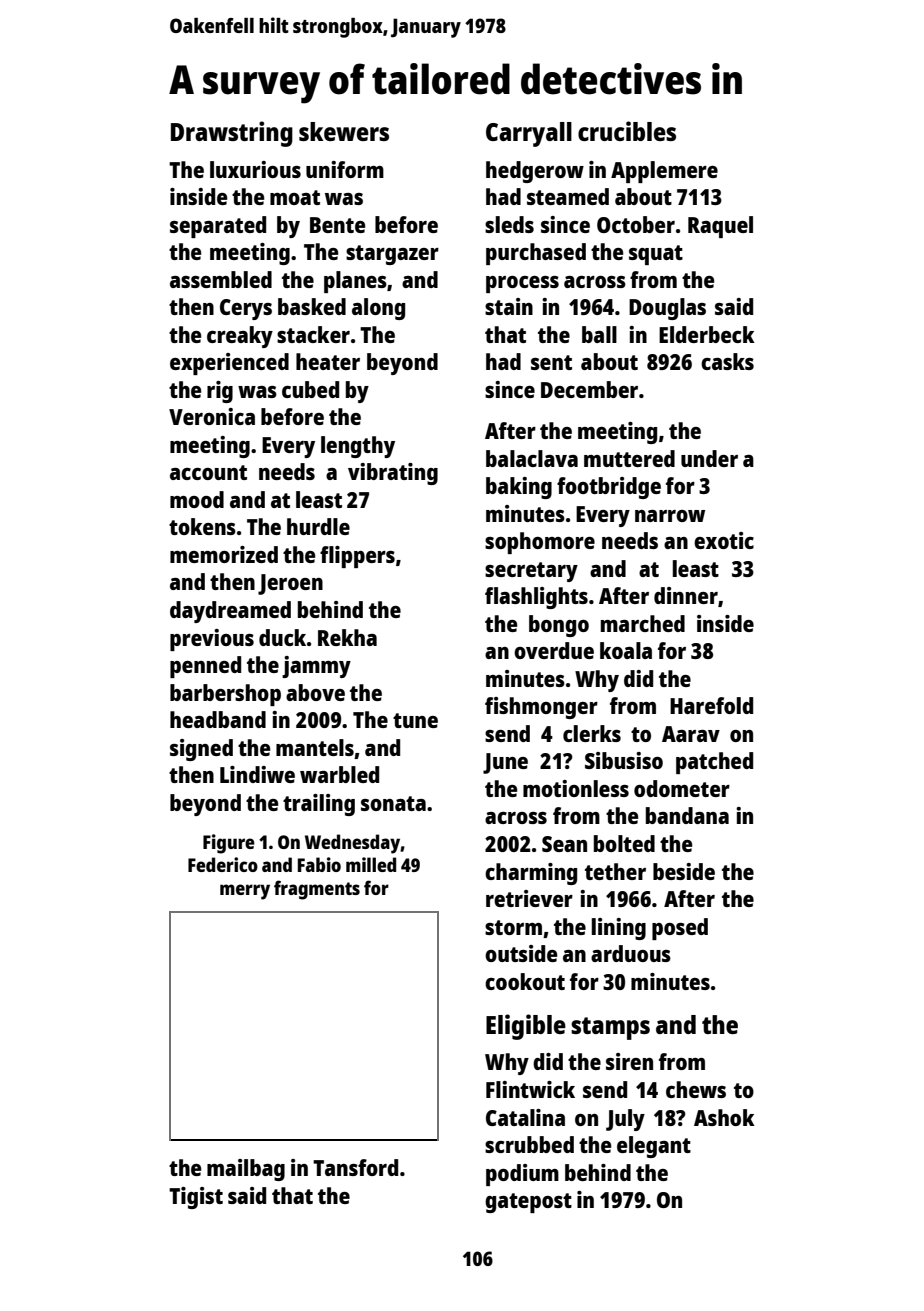  Describe the element at coordinates (196, 1198) in the screenshot. I see `Tigist` at that location.
